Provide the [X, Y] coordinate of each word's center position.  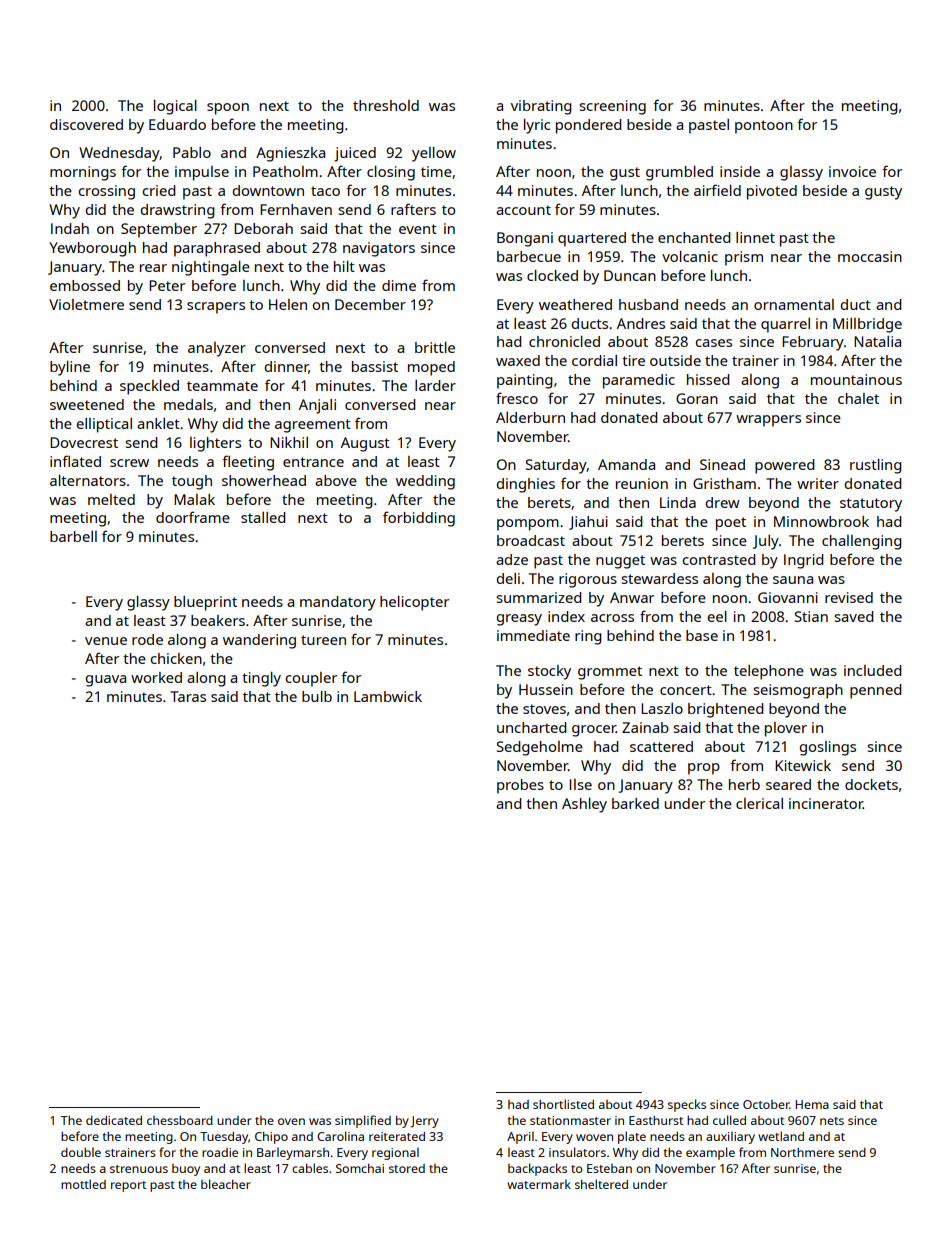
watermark [539, 1184]
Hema [812, 1104]
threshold [386, 105]
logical [175, 107]
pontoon [764, 127]
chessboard [180, 1120]
